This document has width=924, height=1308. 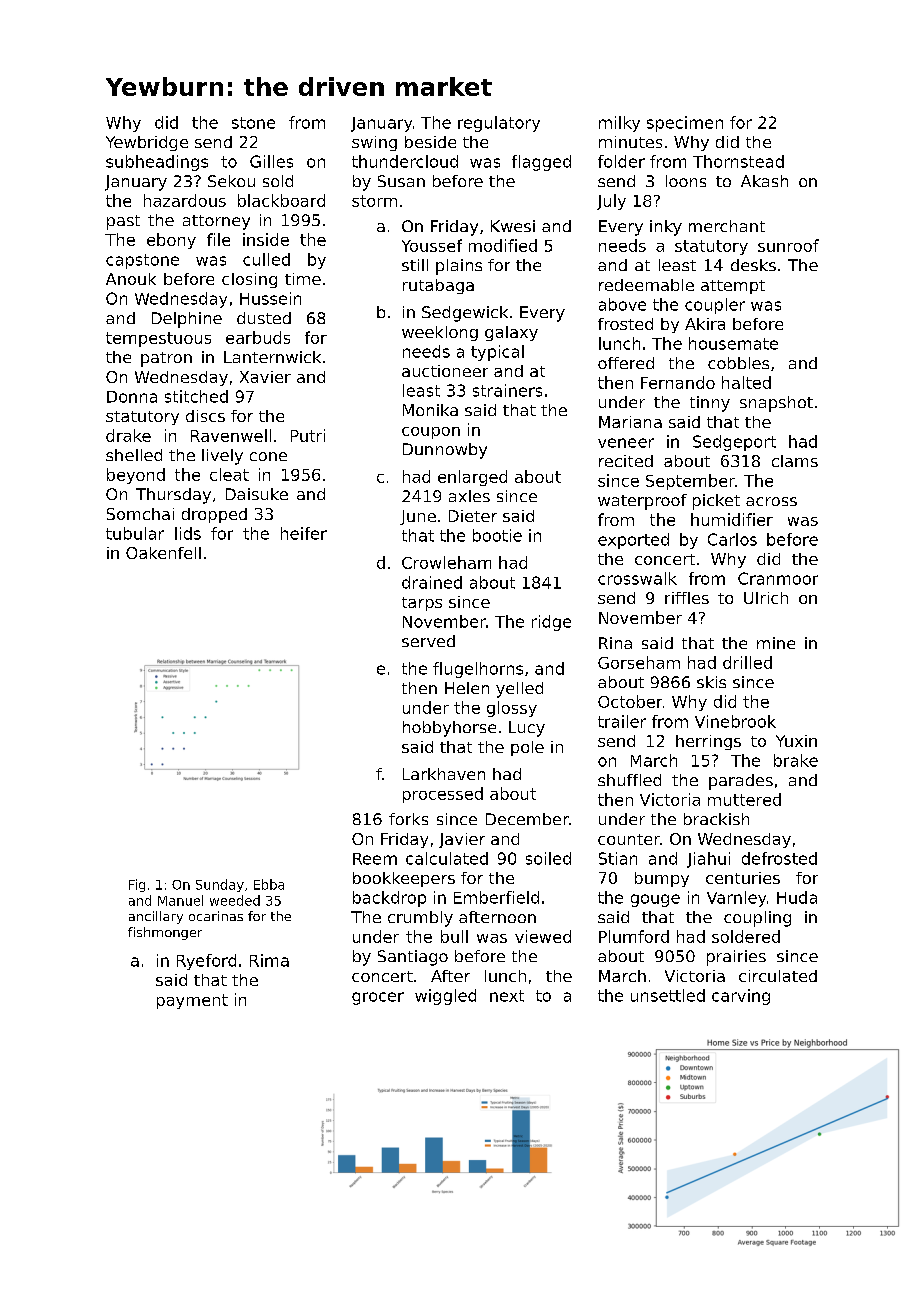 I want to click on Crowleham, so click(x=446, y=562).
